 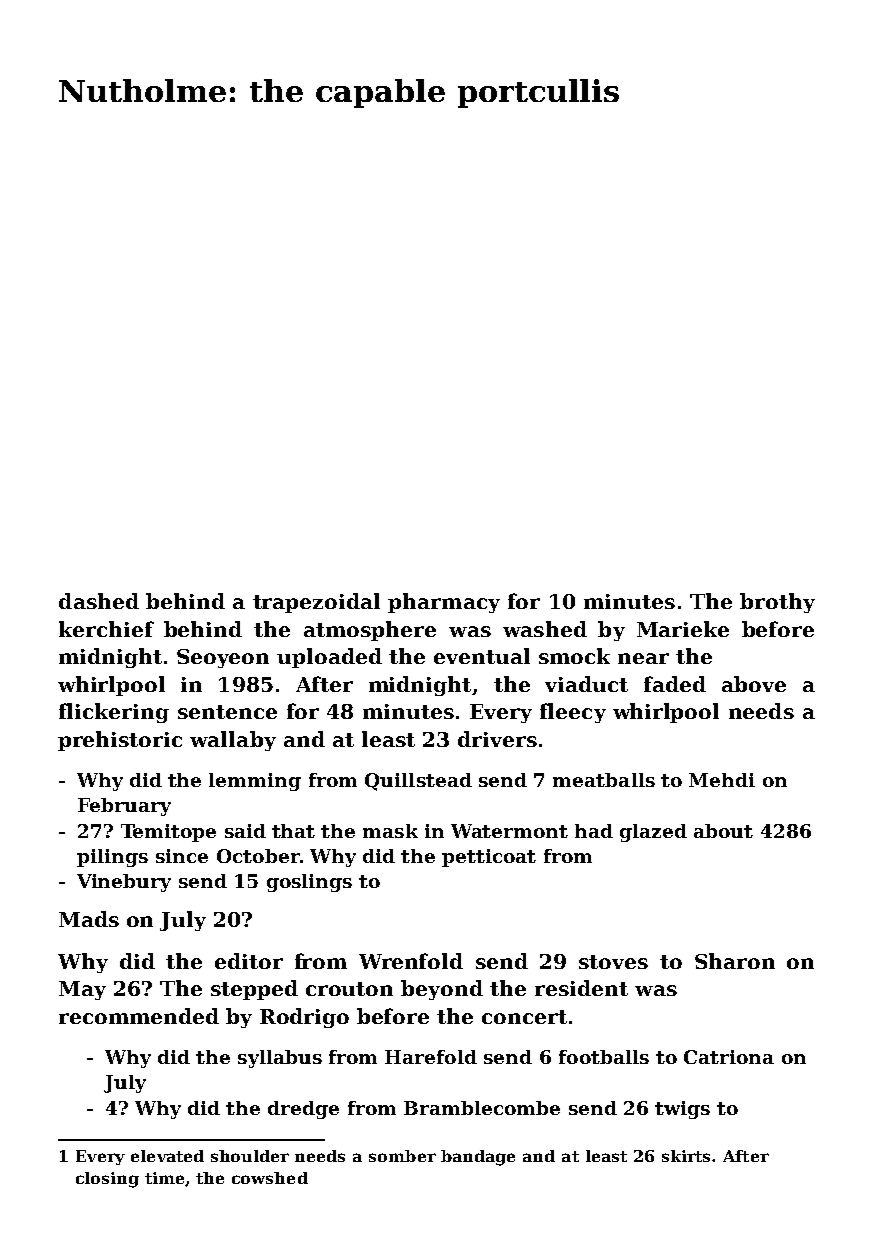 I want to click on time, so click(x=164, y=1178).
